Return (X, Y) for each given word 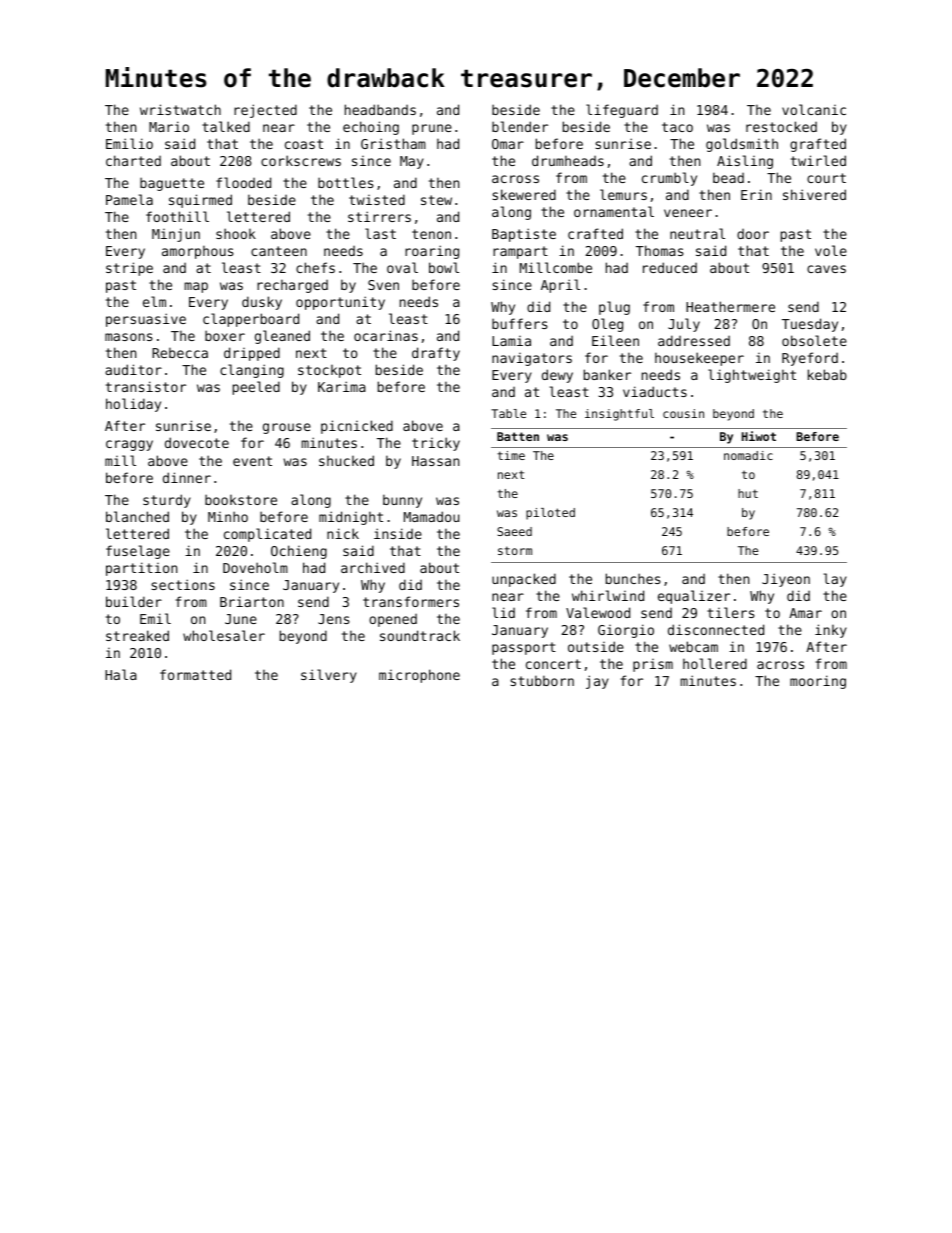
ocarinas (386, 335)
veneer (688, 213)
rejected (265, 111)
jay (597, 682)
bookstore (241, 499)
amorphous (198, 252)
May (412, 162)
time (511, 455)
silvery (329, 676)
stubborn (542, 680)
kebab (827, 374)
